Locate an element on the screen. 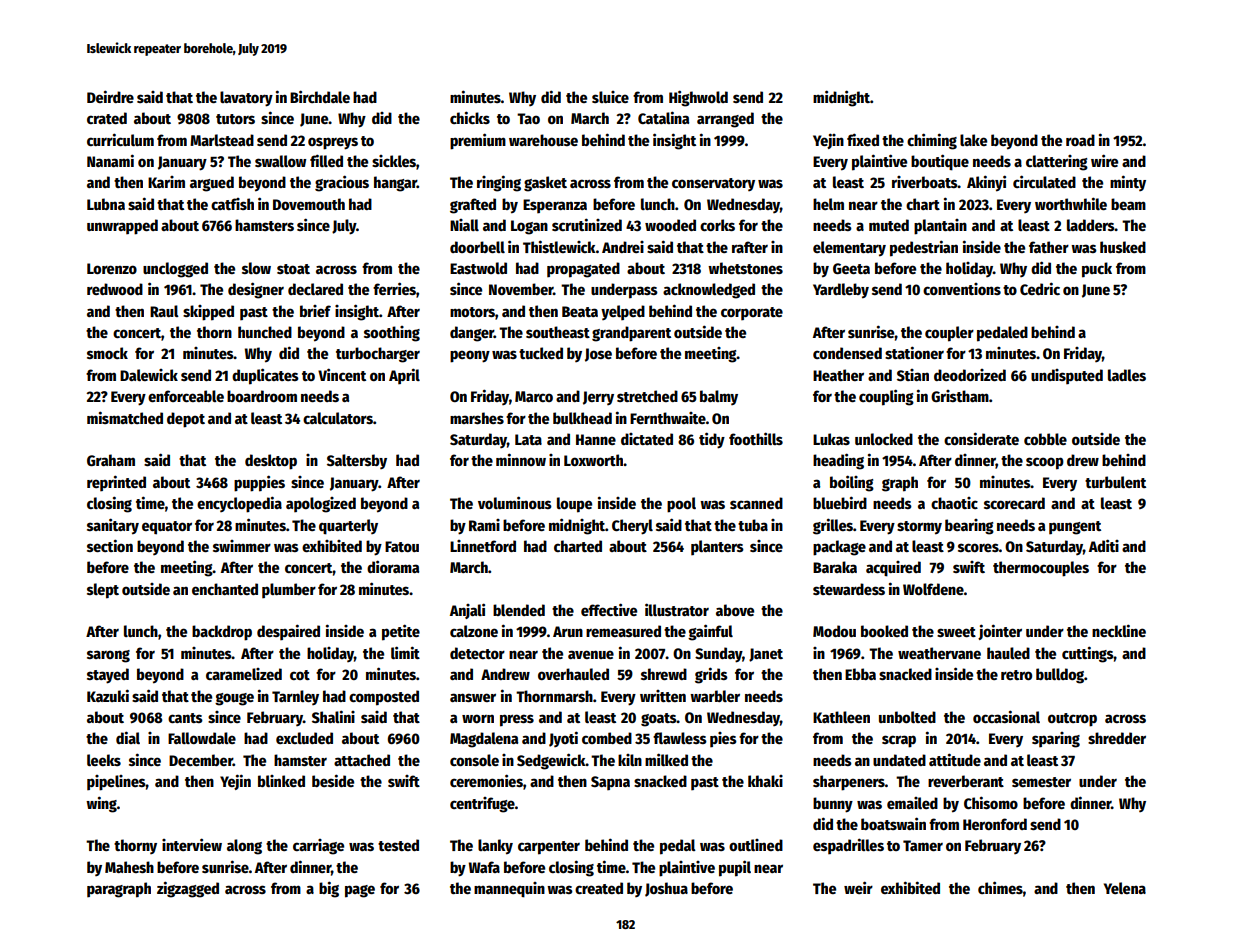  arranged is located at coordinates (725, 120).
